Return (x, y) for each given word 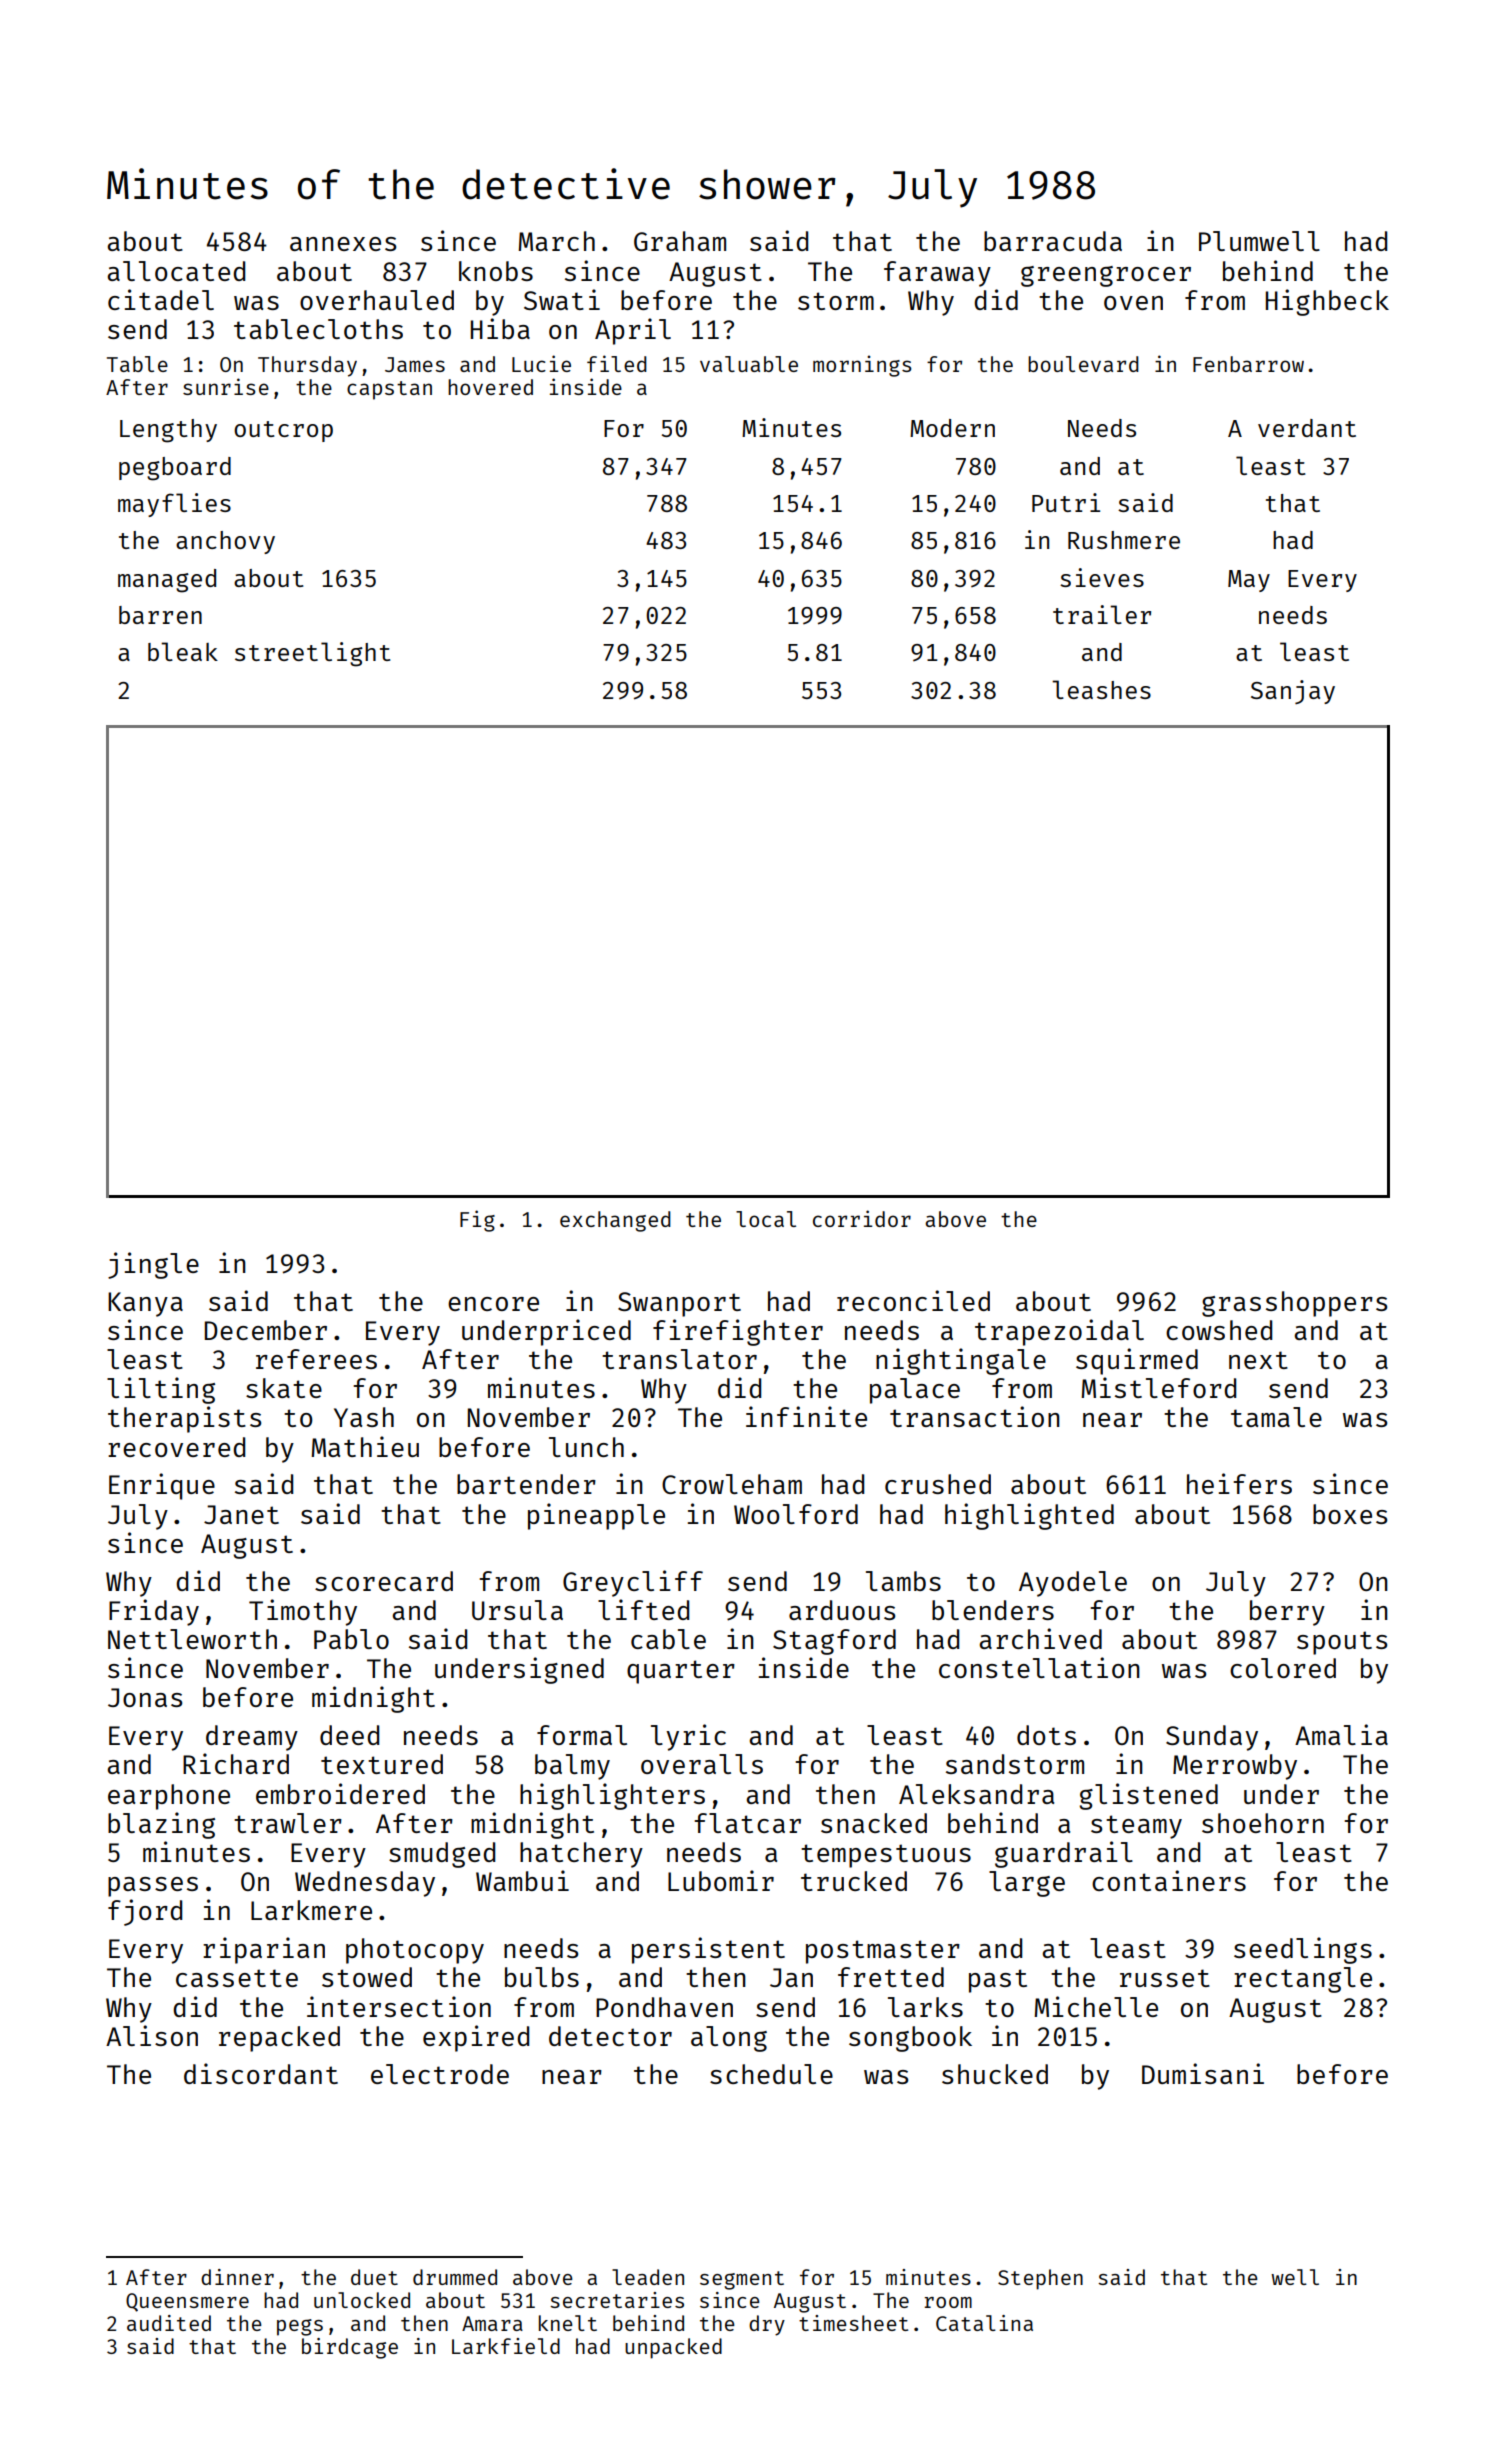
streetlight (313, 654)
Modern (952, 428)
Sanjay (1293, 692)
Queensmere (187, 2302)
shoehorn (1263, 1823)
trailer (1102, 614)
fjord (145, 1912)
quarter (681, 1672)
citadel (161, 299)
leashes (1101, 689)
